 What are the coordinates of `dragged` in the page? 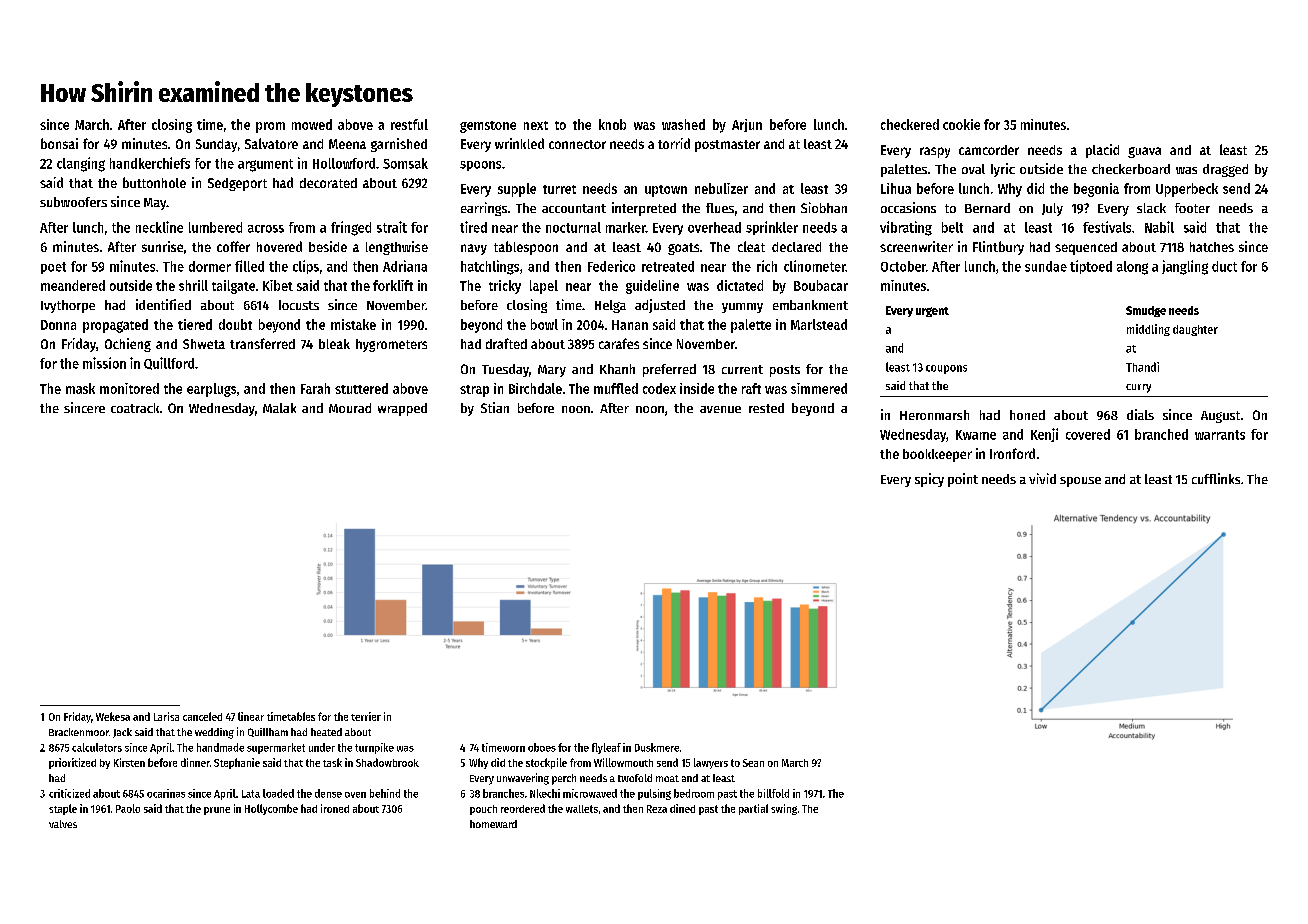 It's located at (1225, 170).
